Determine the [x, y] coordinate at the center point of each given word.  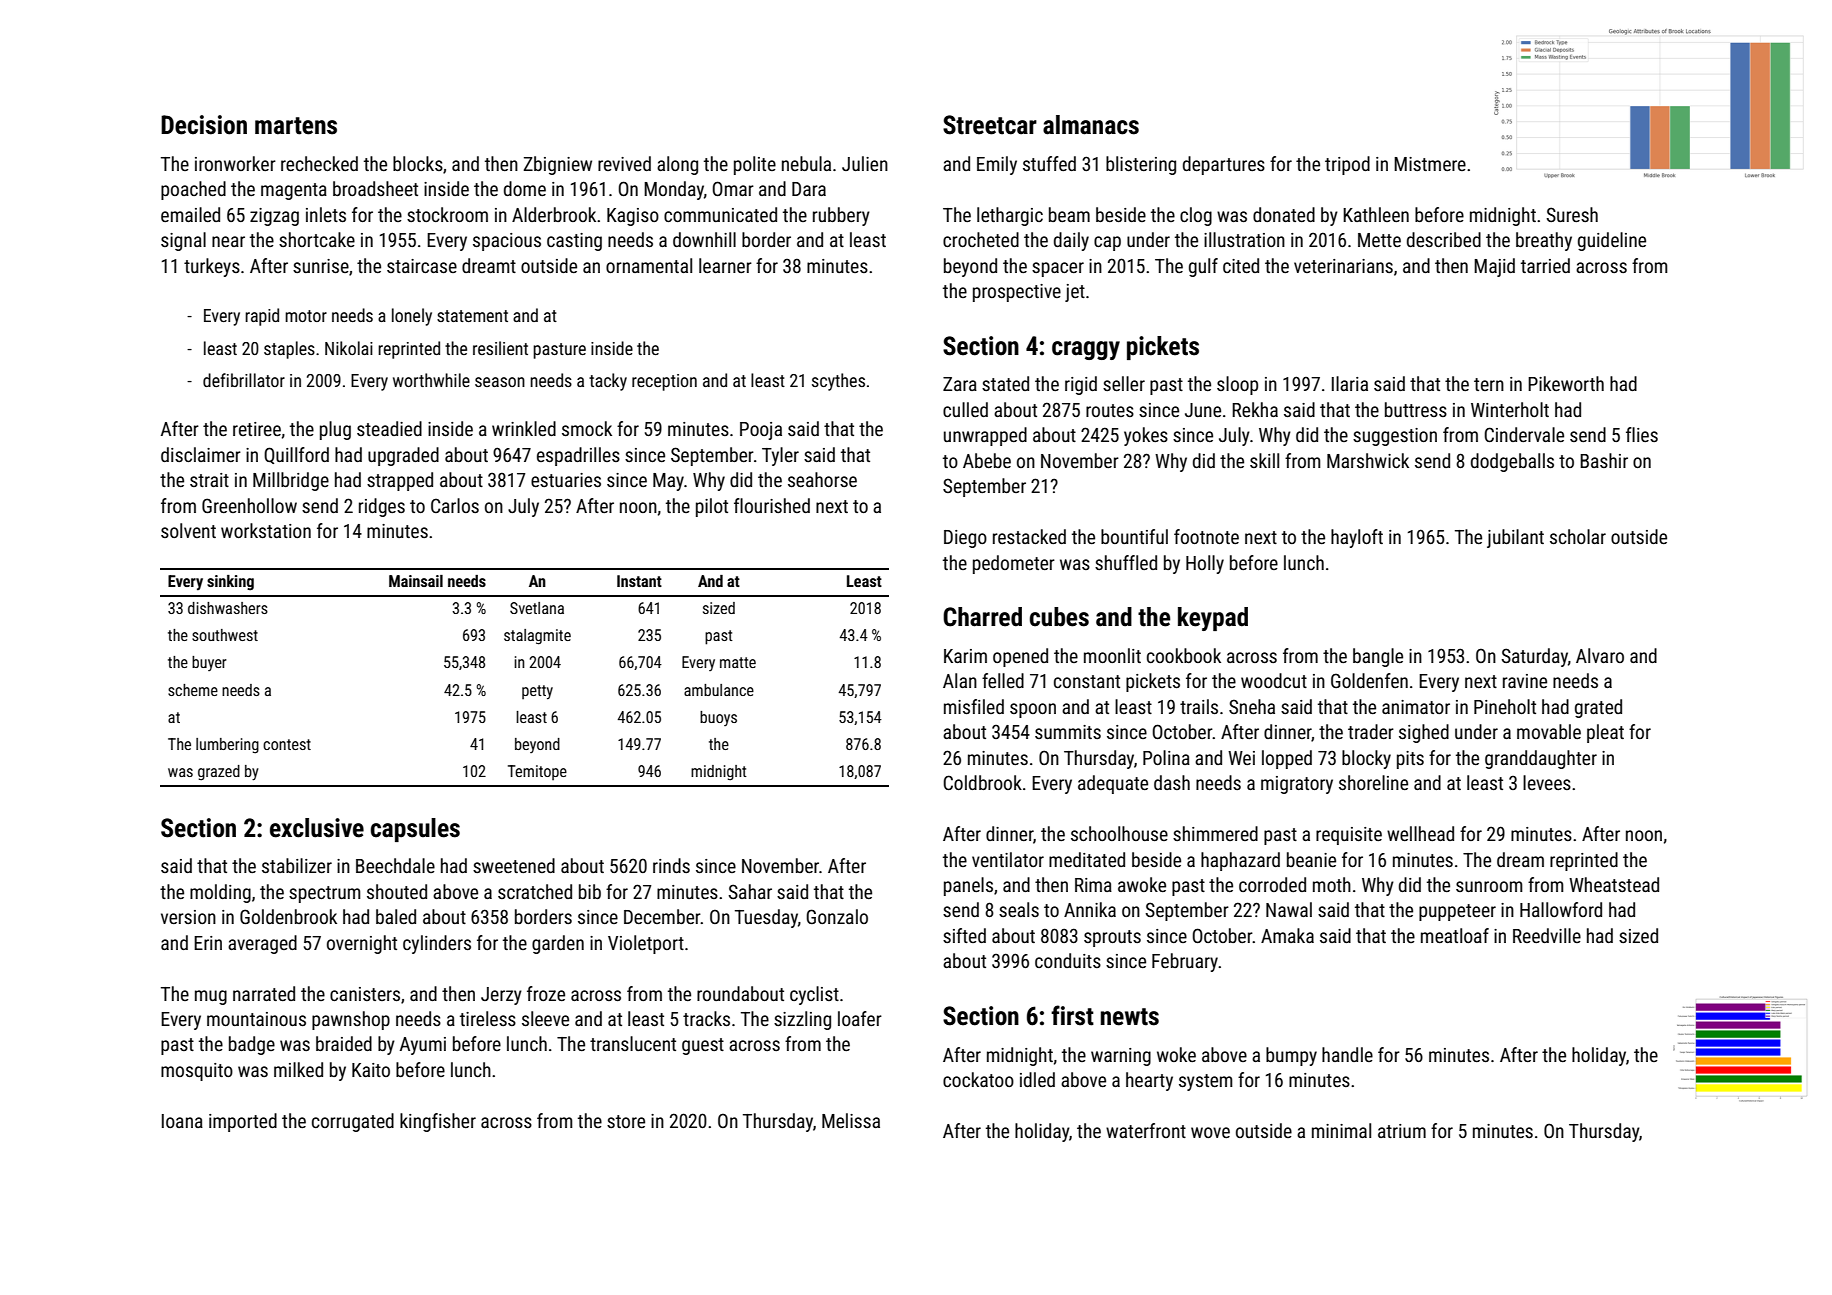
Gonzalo [837, 916]
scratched [535, 891]
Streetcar [990, 125]
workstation [266, 530]
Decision [204, 125]
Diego [965, 539]
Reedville [1547, 935]
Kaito [371, 1070]
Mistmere [1430, 164]
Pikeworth [1566, 383]
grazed [219, 773]
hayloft [1357, 538]
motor [306, 316]
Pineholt [1505, 706]
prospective [1017, 293]
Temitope [537, 772]
